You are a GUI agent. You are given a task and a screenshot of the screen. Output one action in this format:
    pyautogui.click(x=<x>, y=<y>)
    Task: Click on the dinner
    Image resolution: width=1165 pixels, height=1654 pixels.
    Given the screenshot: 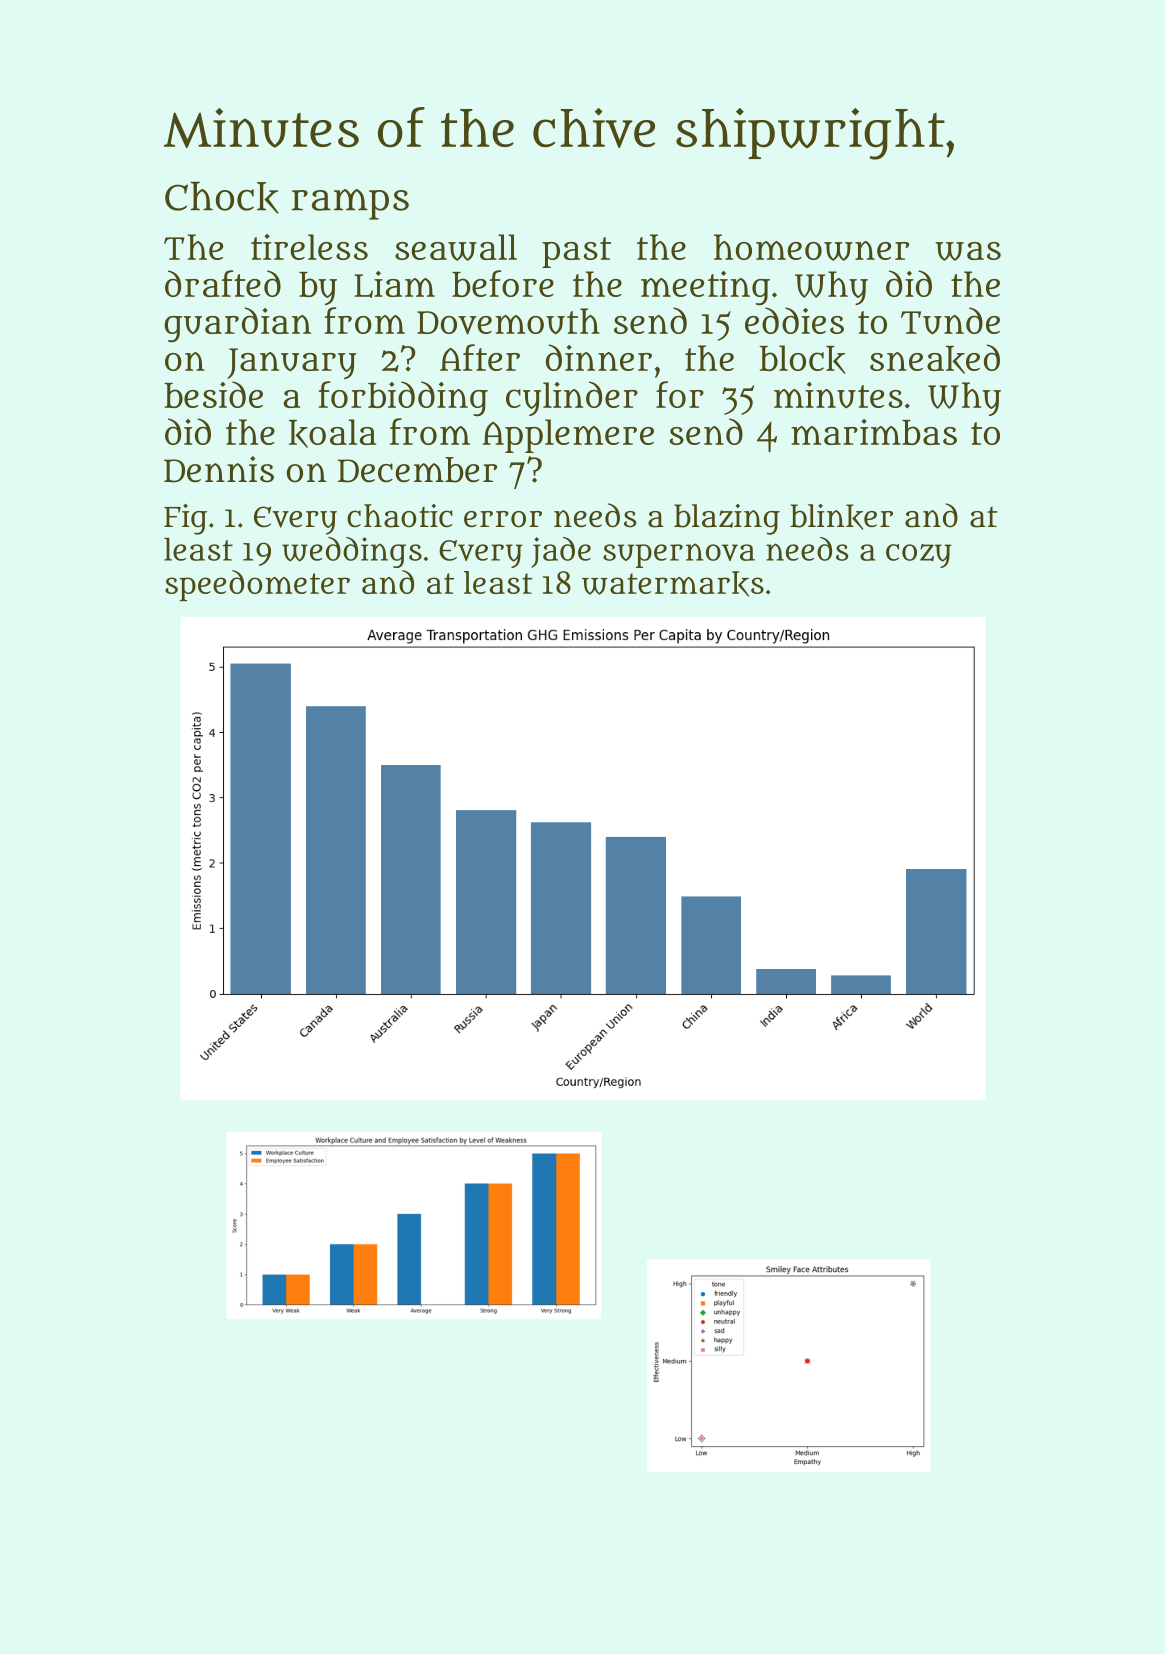 What is the action you would take?
    pyautogui.click(x=599, y=357)
